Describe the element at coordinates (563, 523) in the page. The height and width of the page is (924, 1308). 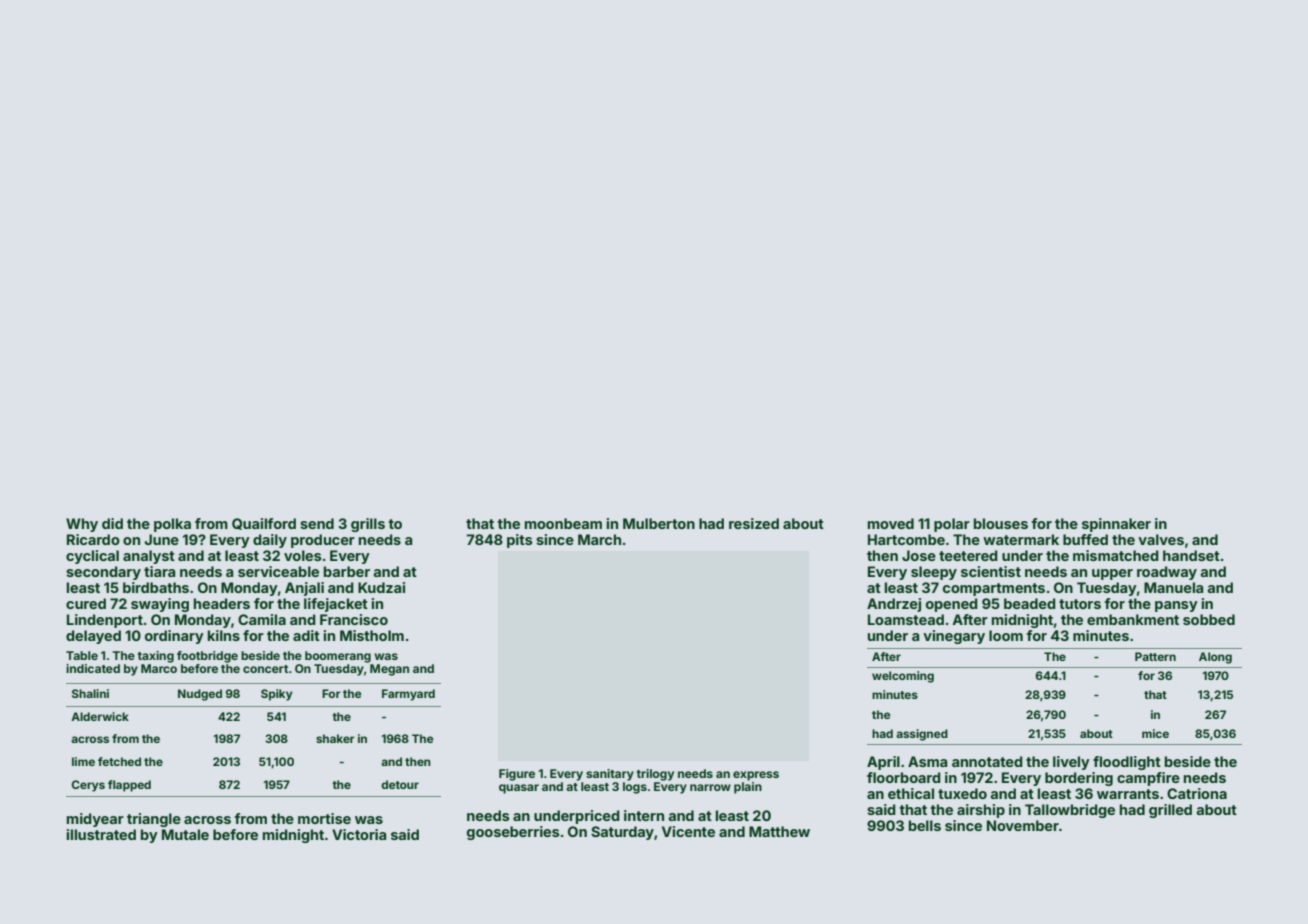
I see `moonbeam` at that location.
